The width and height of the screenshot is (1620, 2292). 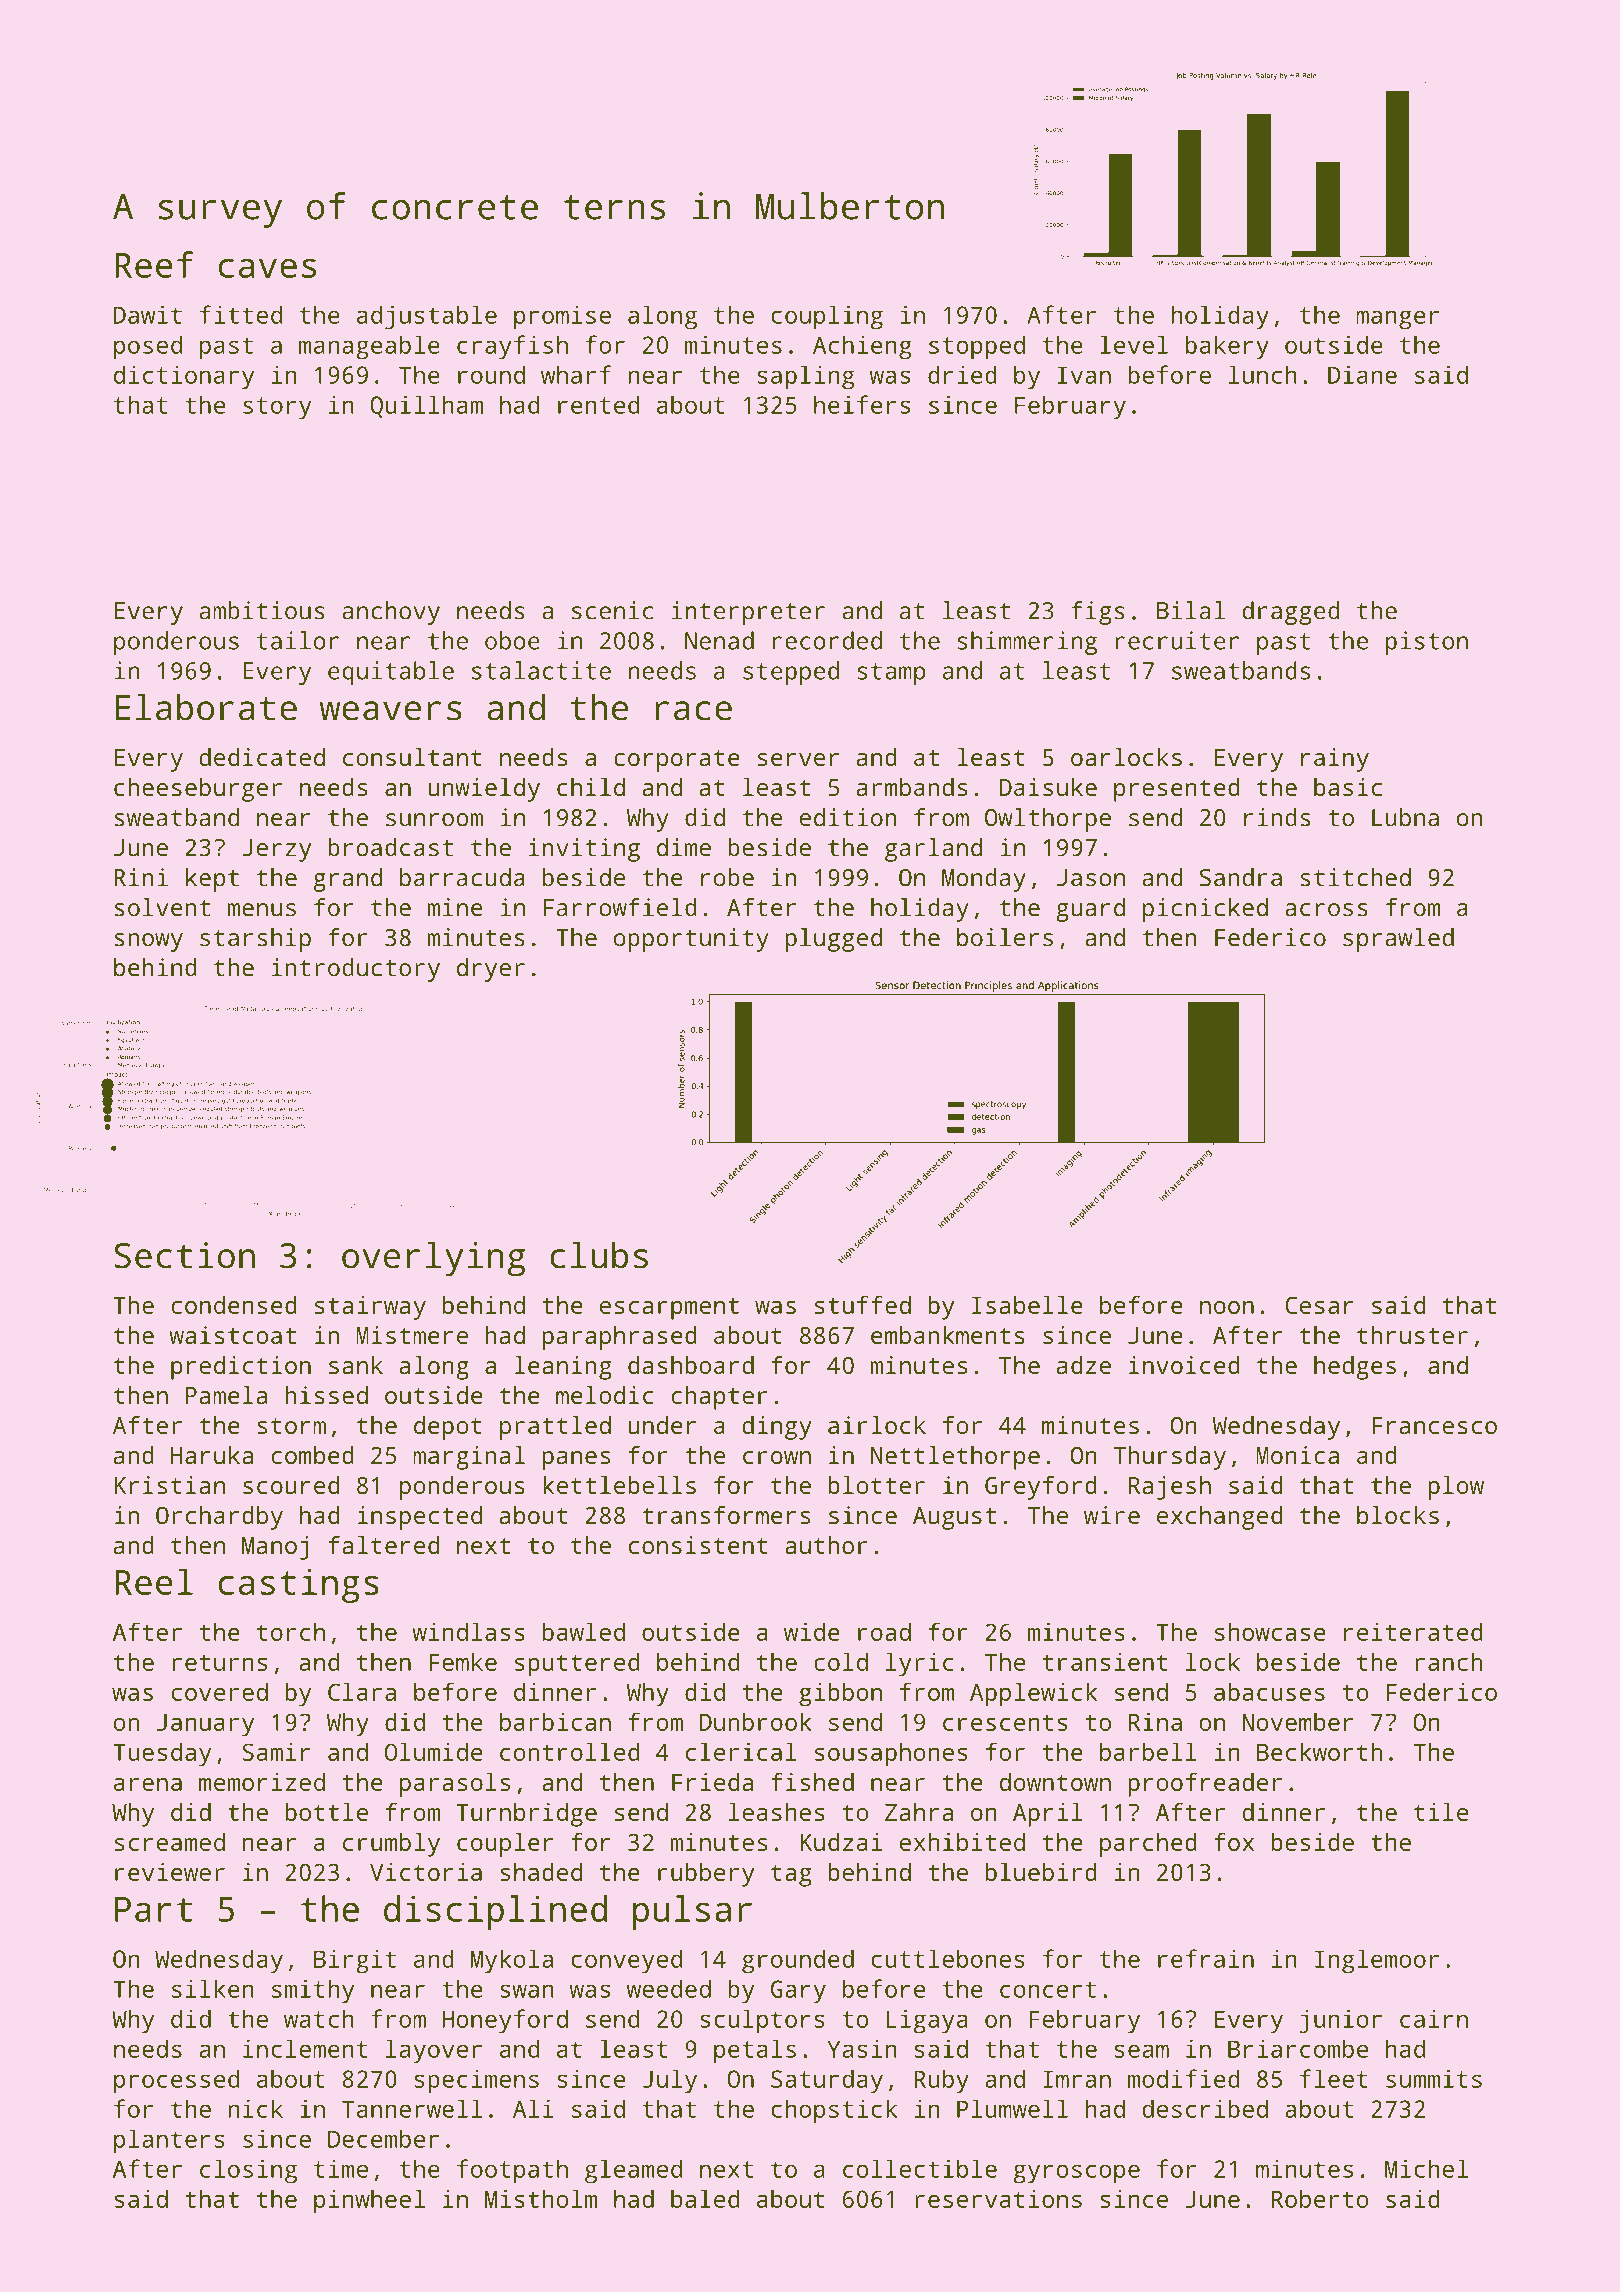 What do you see at coordinates (698, 1545) in the screenshot?
I see `consistent` at bounding box center [698, 1545].
